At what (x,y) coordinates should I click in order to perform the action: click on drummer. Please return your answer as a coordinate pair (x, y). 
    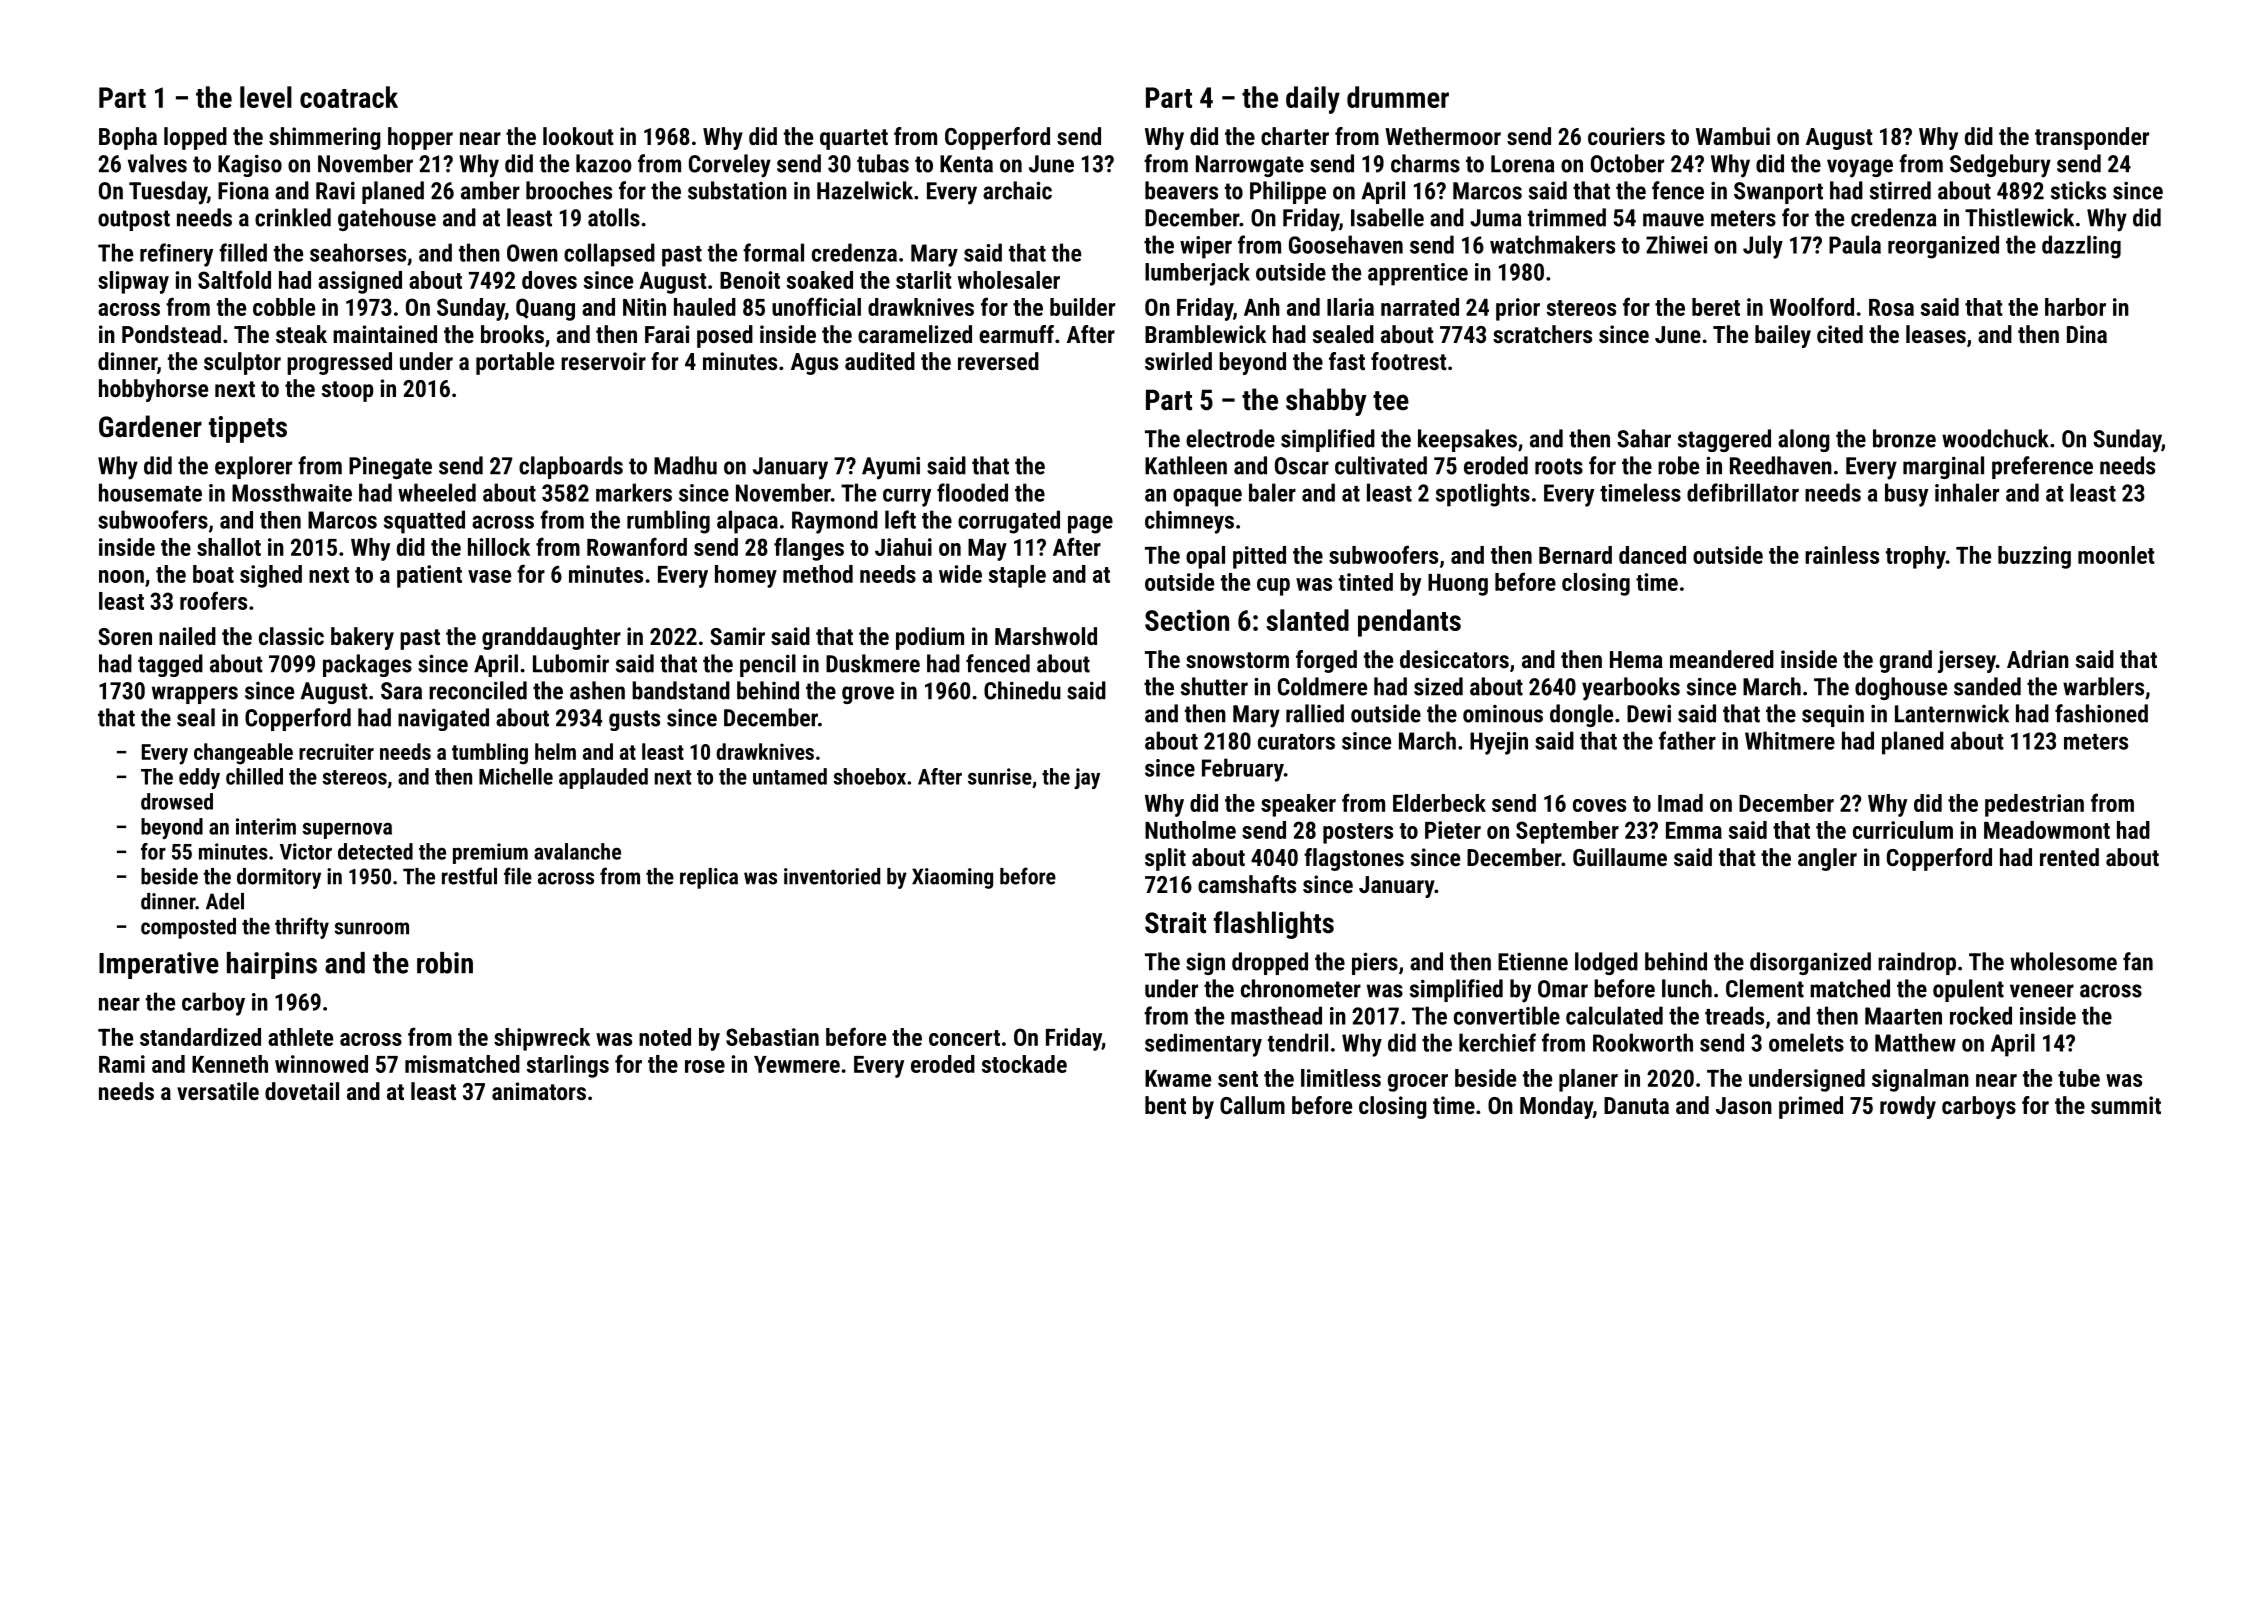
    Looking at the image, I should click on (1398, 97).
